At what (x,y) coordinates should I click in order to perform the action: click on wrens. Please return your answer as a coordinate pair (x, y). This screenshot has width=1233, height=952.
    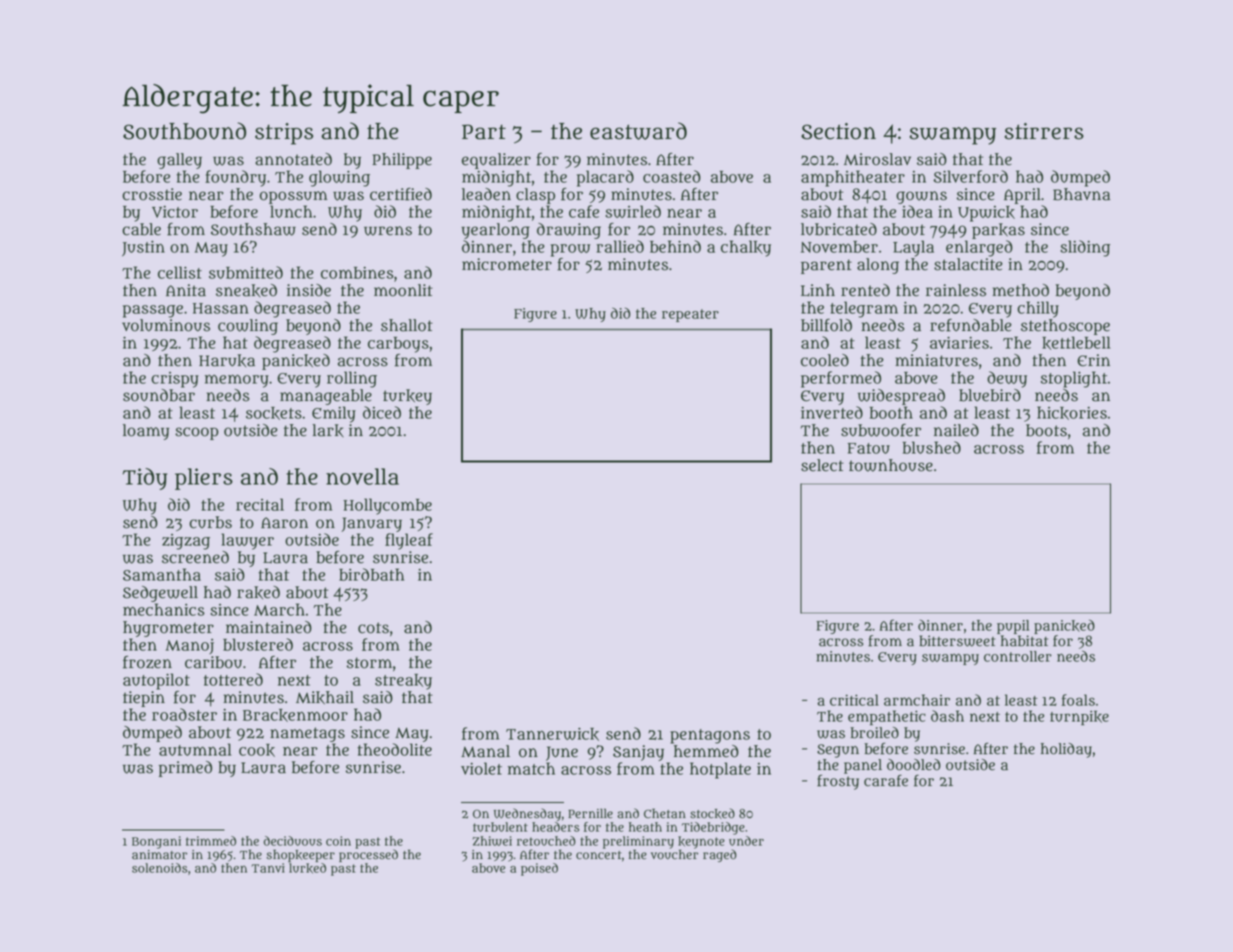
    Looking at the image, I should click on (388, 231).
